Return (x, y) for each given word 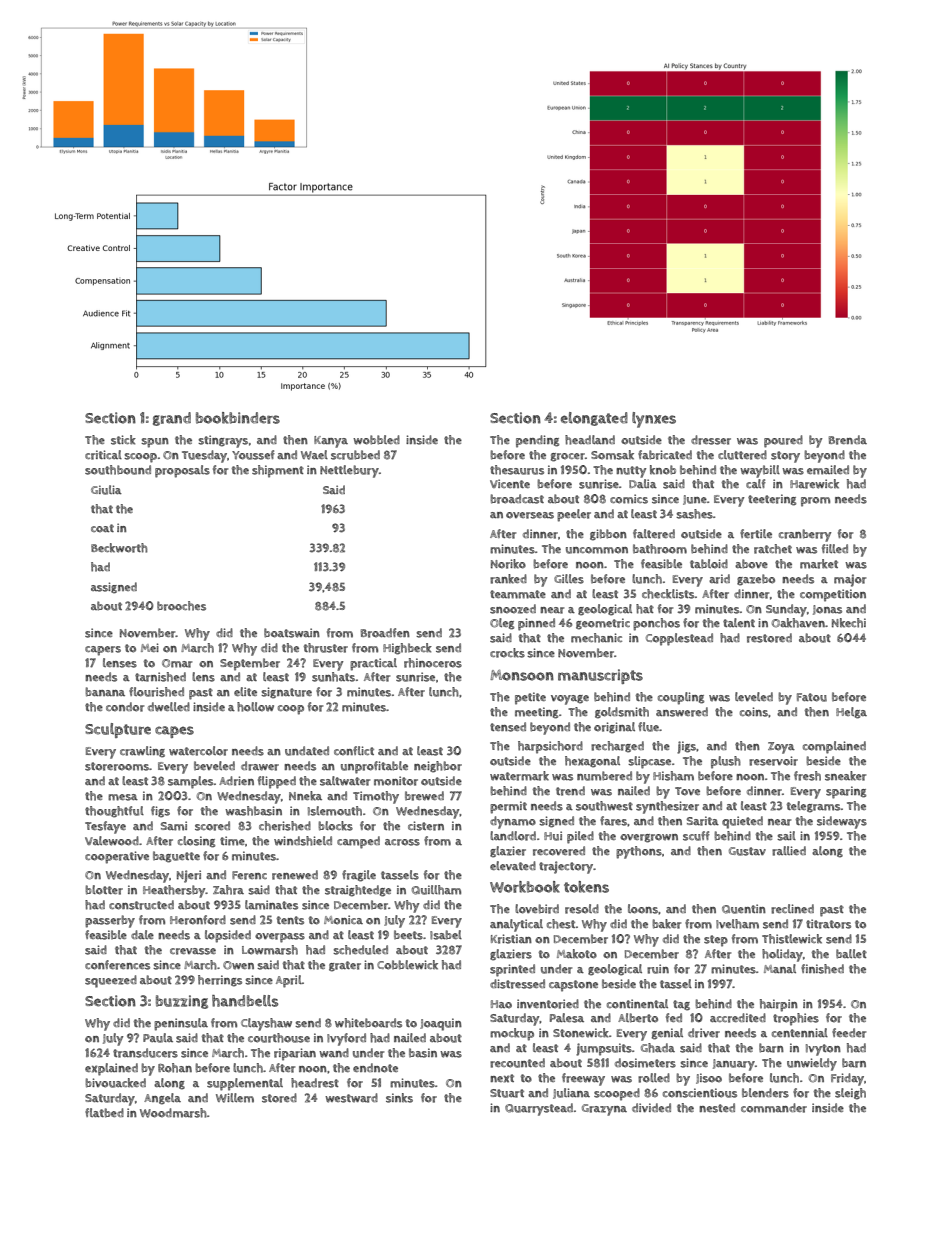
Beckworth (119, 548)
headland (590, 440)
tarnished (160, 677)
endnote (375, 1068)
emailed (828, 470)
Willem (235, 1098)
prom (815, 502)
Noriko (508, 564)
